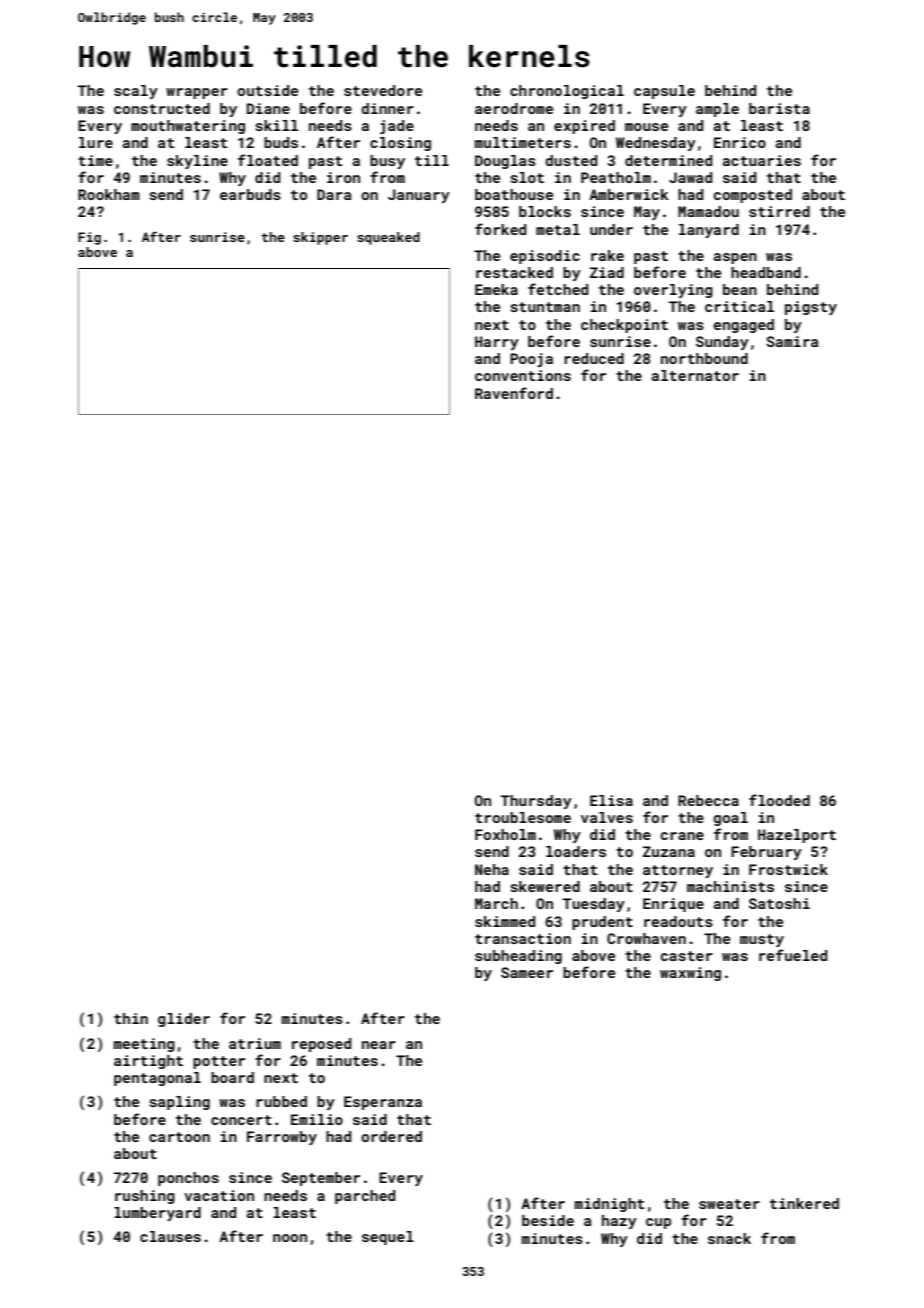 This image has height=1308, width=924. What do you see at coordinates (383, 90) in the image?
I see `stevedore` at bounding box center [383, 90].
